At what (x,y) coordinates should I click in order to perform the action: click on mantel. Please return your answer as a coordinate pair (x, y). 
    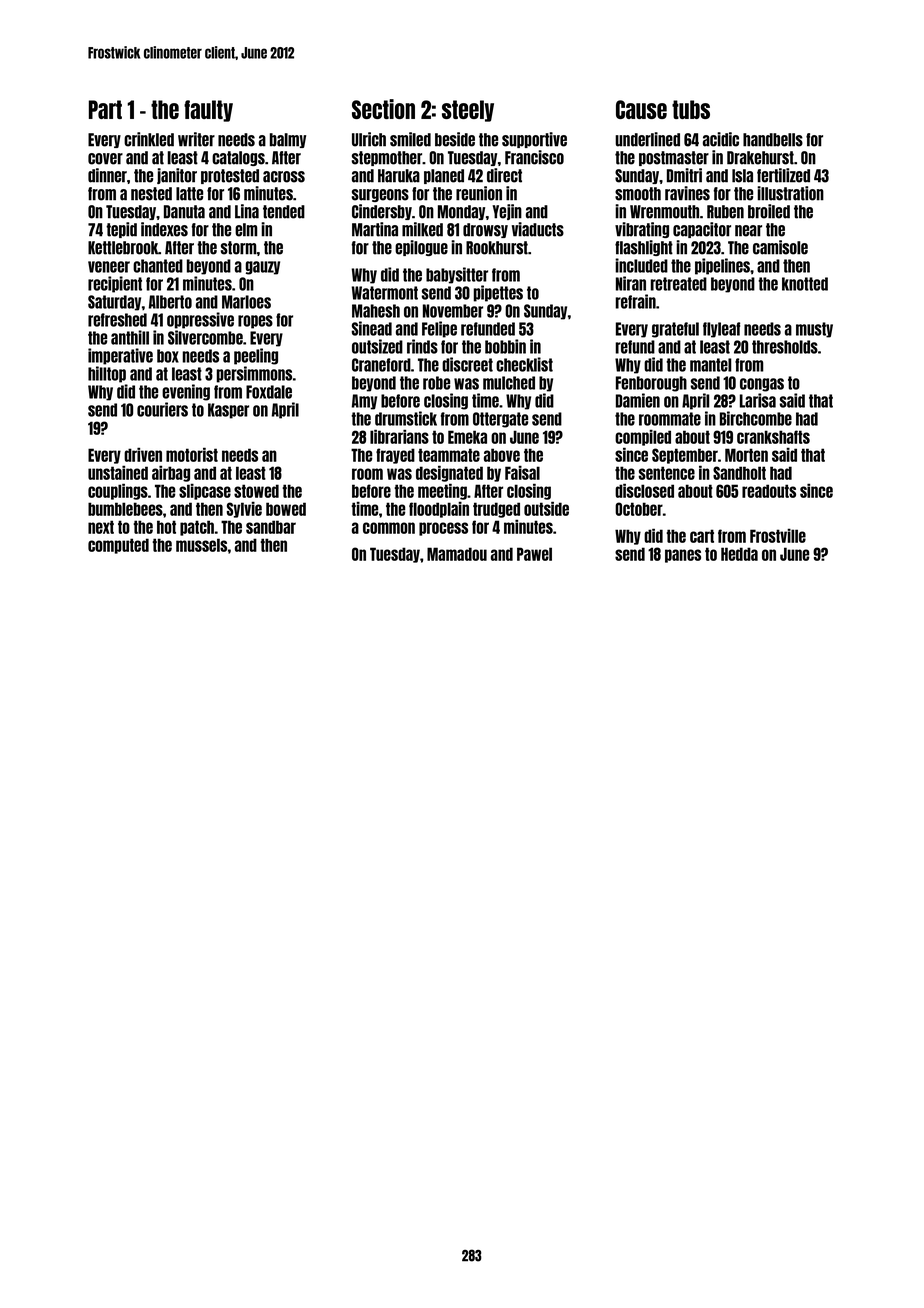
    Looking at the image, I should click on (711, 365).
